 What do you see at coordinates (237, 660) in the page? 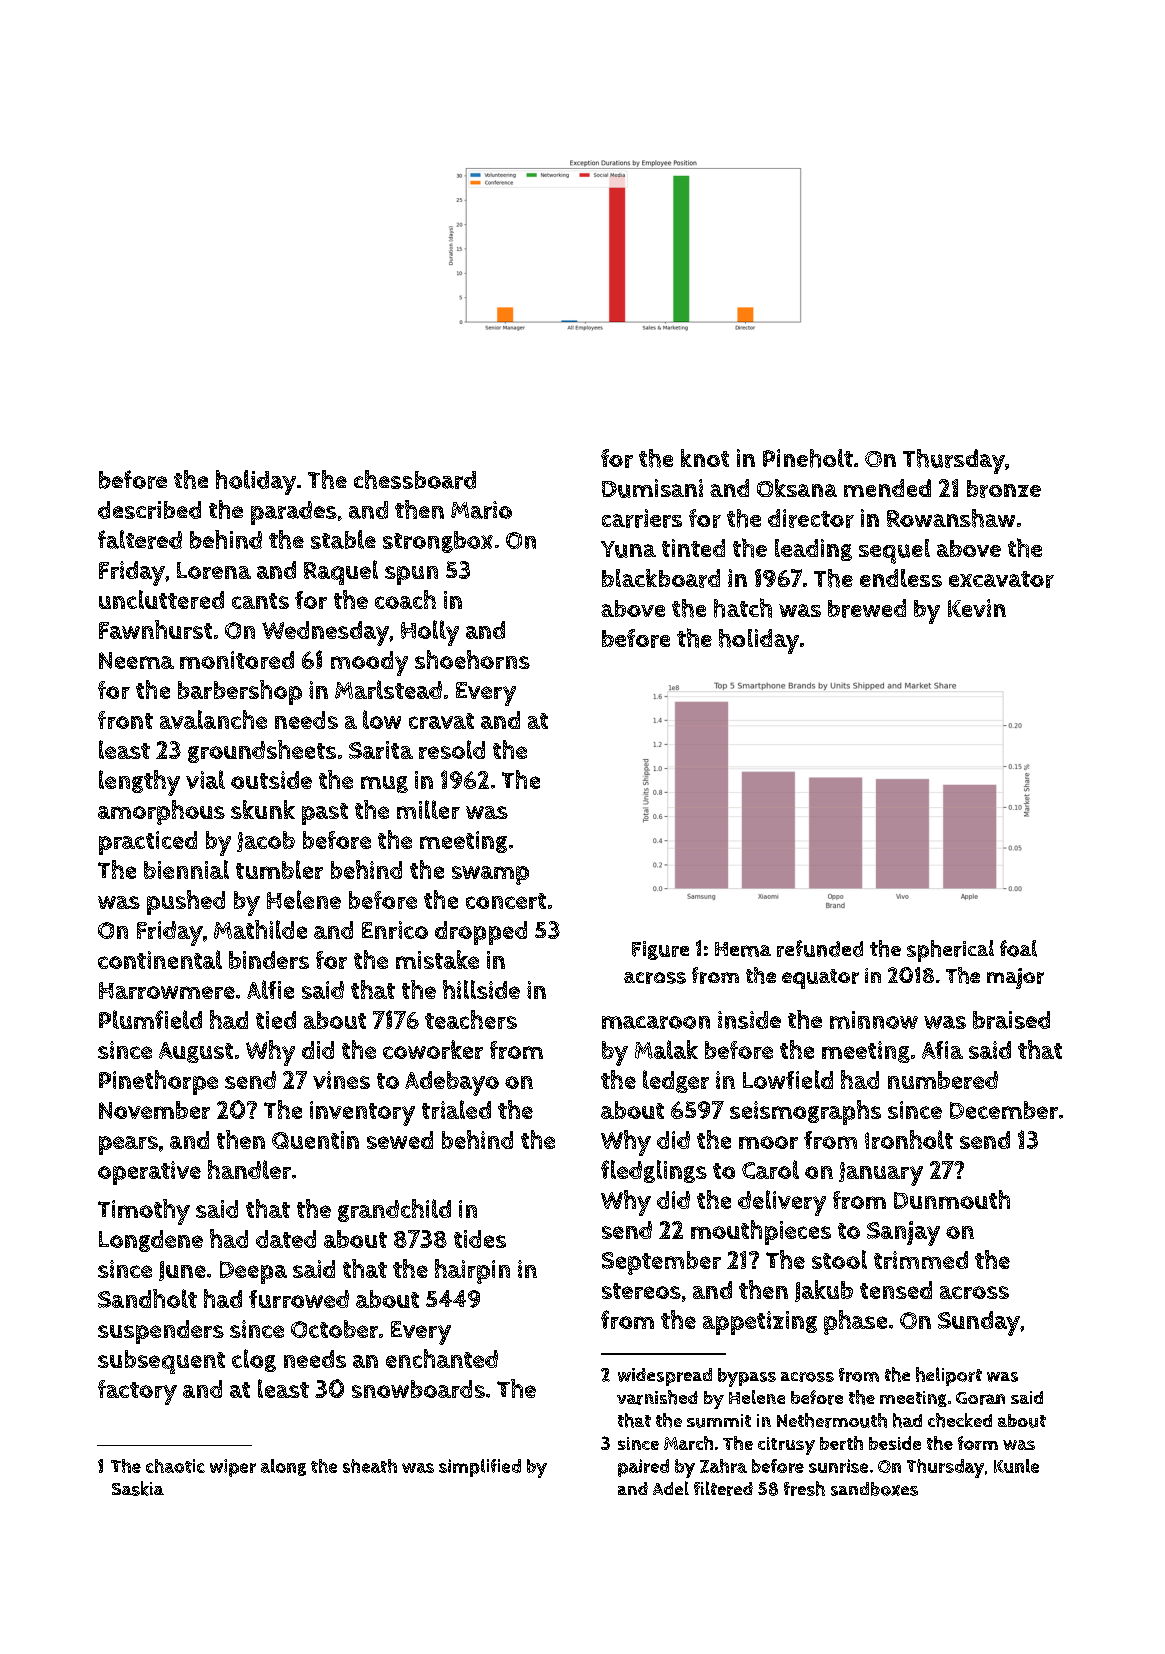
I see `monitored` at bounding box center [237, 660].
